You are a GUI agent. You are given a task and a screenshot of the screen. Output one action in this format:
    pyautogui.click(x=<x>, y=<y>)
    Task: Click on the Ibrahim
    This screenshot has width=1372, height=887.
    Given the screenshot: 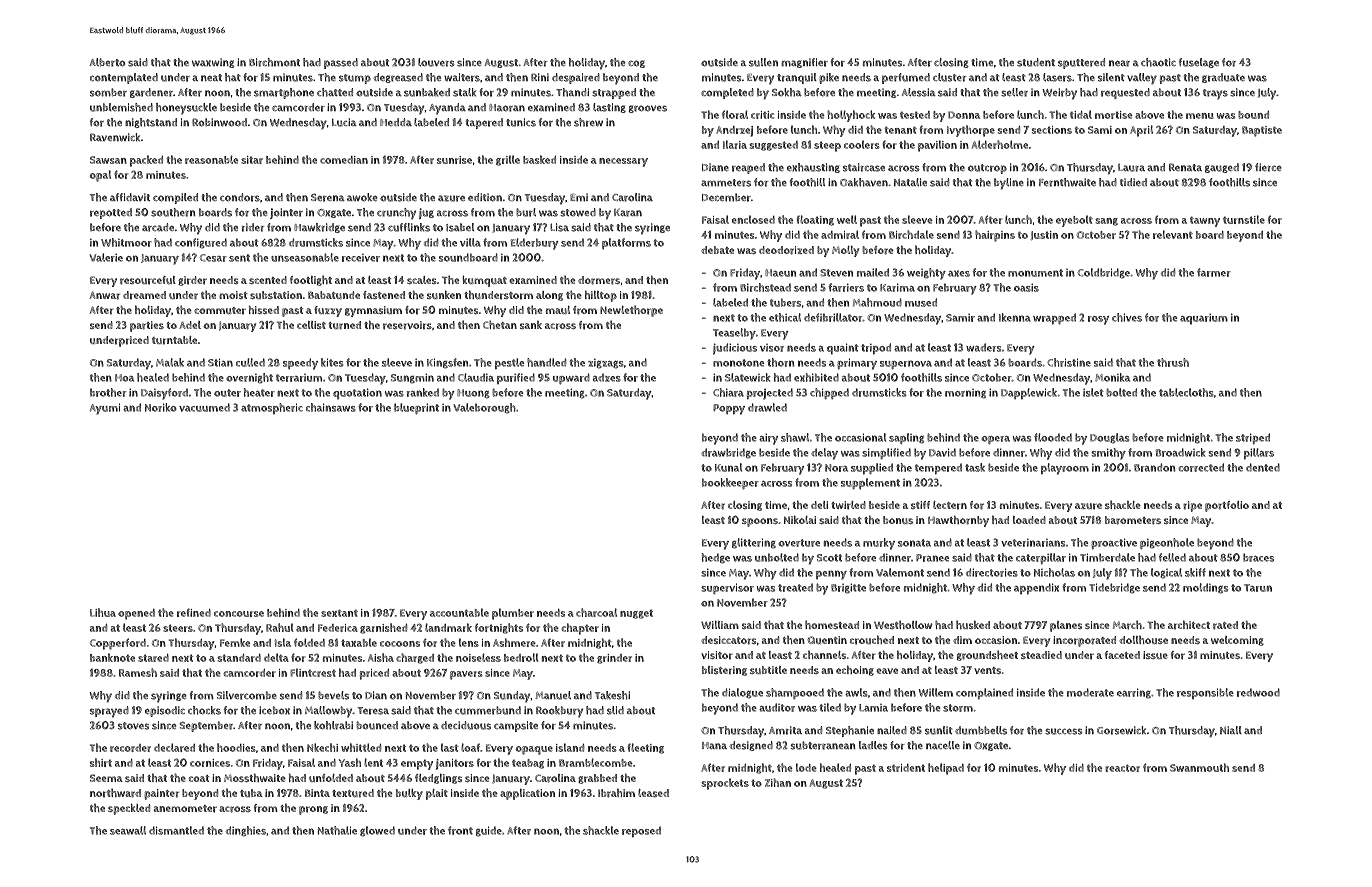 What is the action you would take?
    pyautogui.click(x=616, y=793)
